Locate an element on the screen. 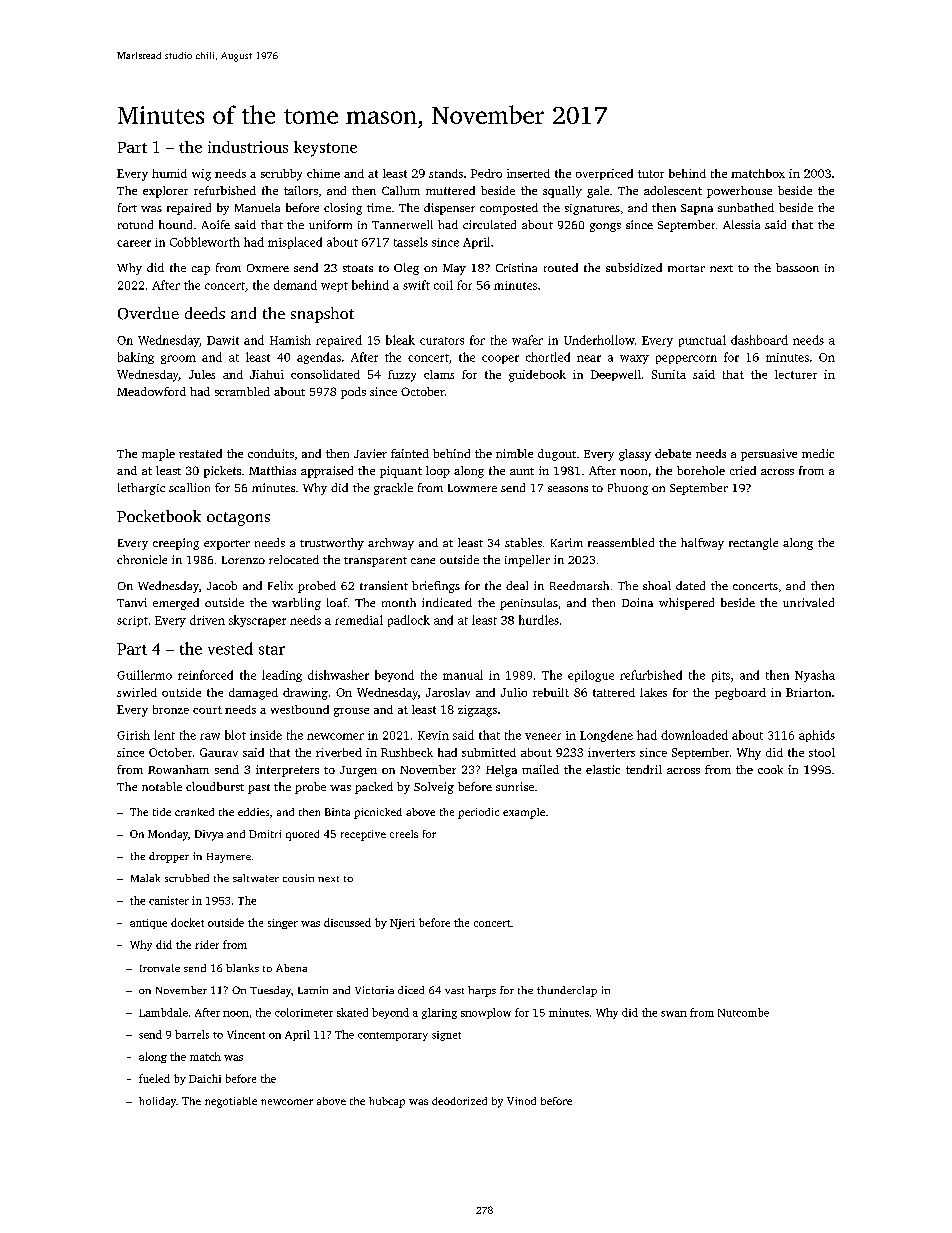 The height and width of the screenshot is (1233, 952). creels is located at coordinates (404, 834).
